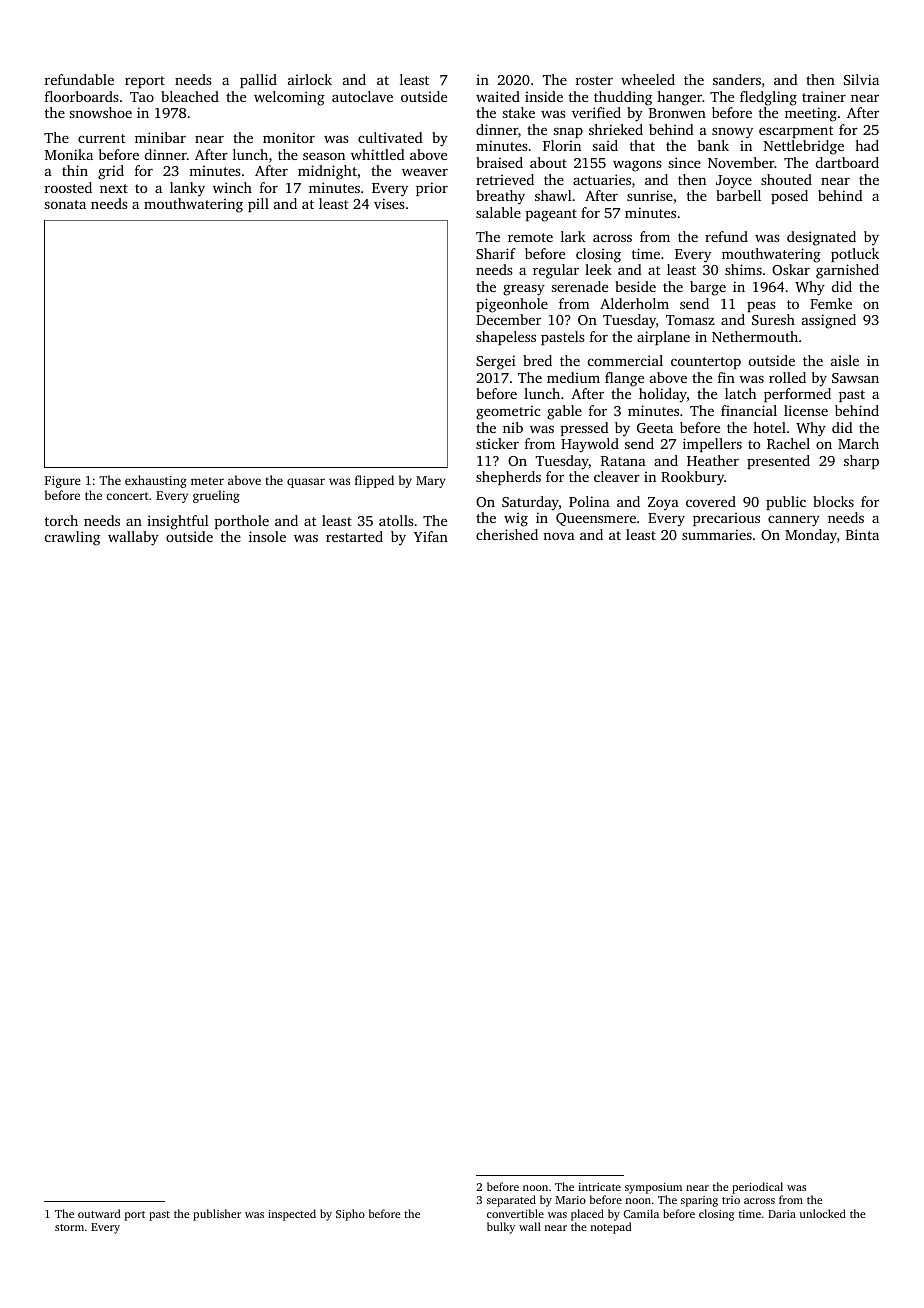  I want to click on storm, so click(69, 1227).
